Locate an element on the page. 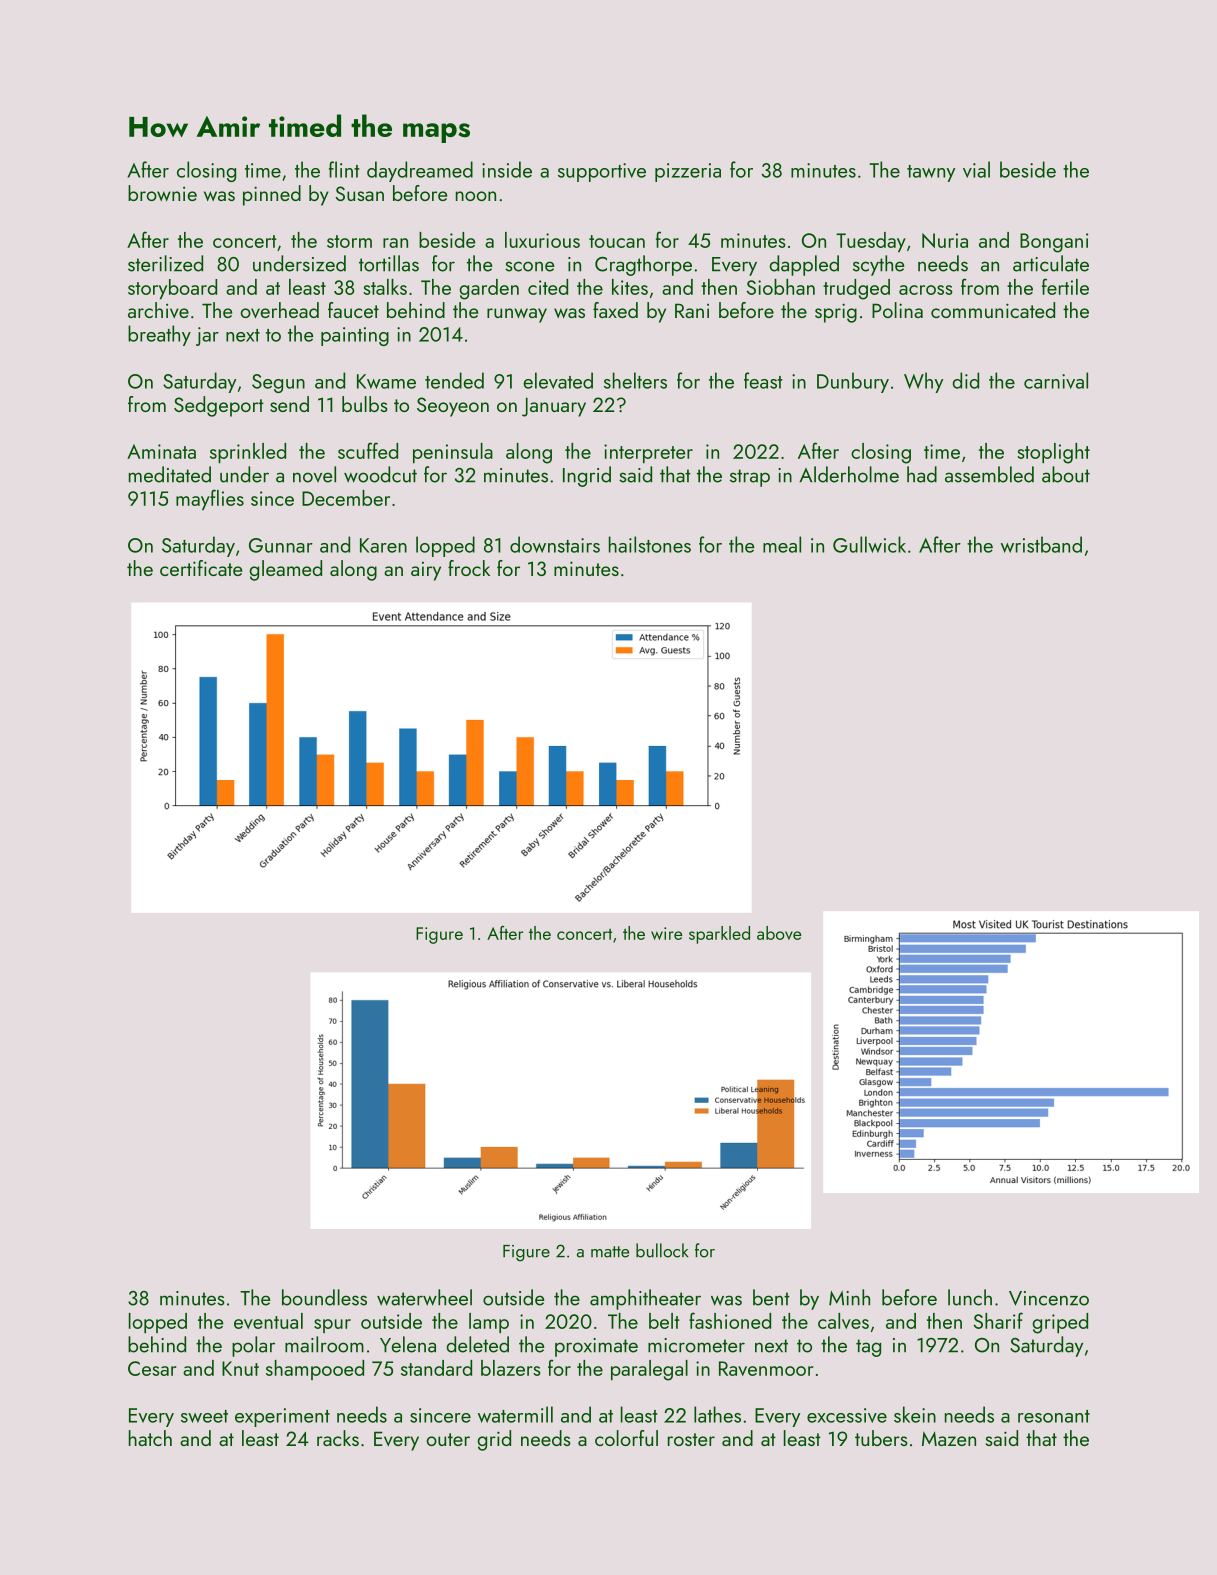 The height and width of the page is (1575, 1217). hatch is located at coordinates (150, 1438).
